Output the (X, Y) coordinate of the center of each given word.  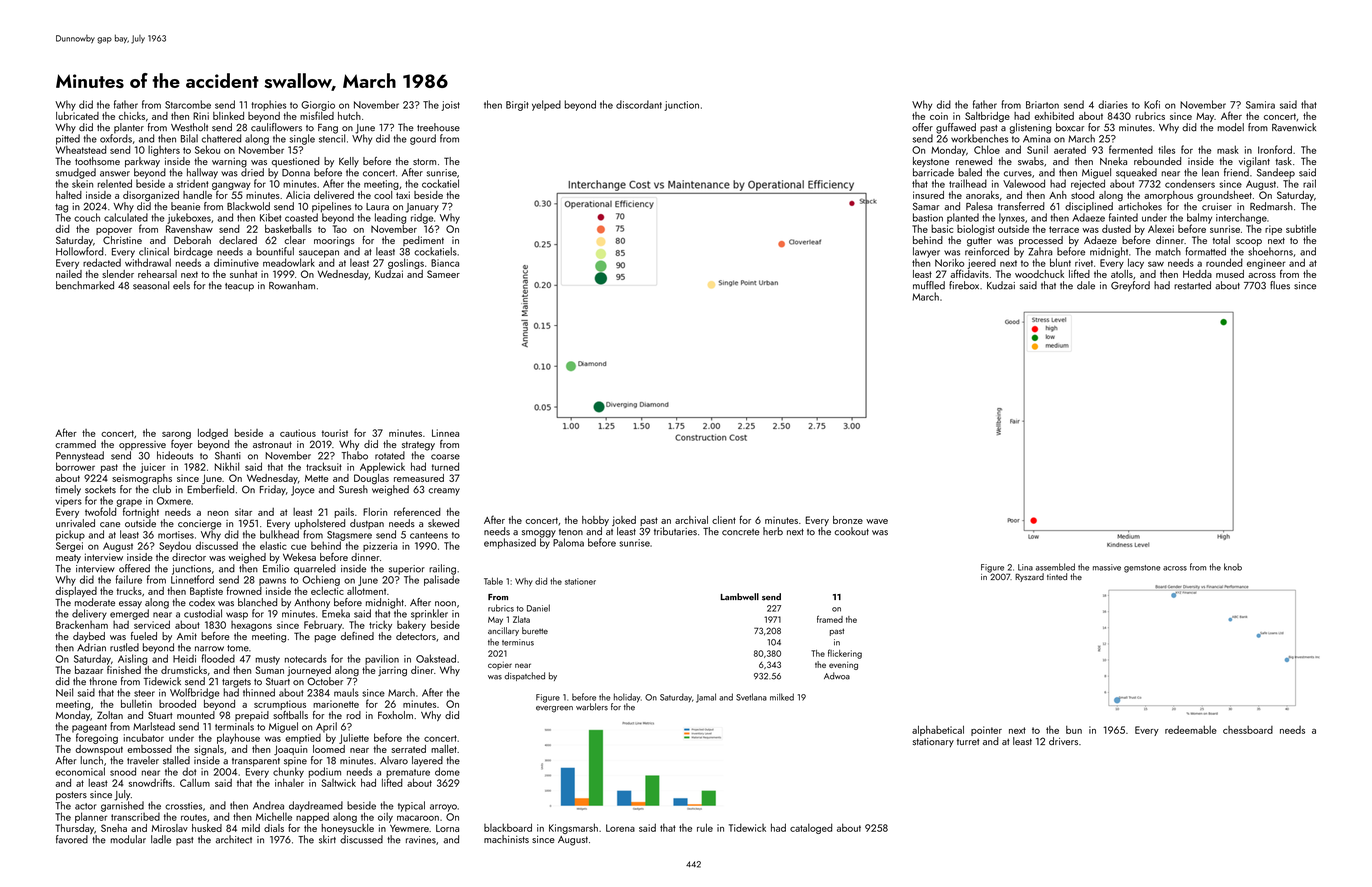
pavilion (382, 659)
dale (1086, 285)
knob (1233, 567)
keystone (931, 162)
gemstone (1142, 569)
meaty (68, 558)
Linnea (445, 433)
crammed (75, 444)
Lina (1025, 567)
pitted (68, 139)
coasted (301, 217)
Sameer (443, 274)
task (1283, 161)
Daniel (538, 608)
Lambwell (740, 597)
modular (128, 839)
